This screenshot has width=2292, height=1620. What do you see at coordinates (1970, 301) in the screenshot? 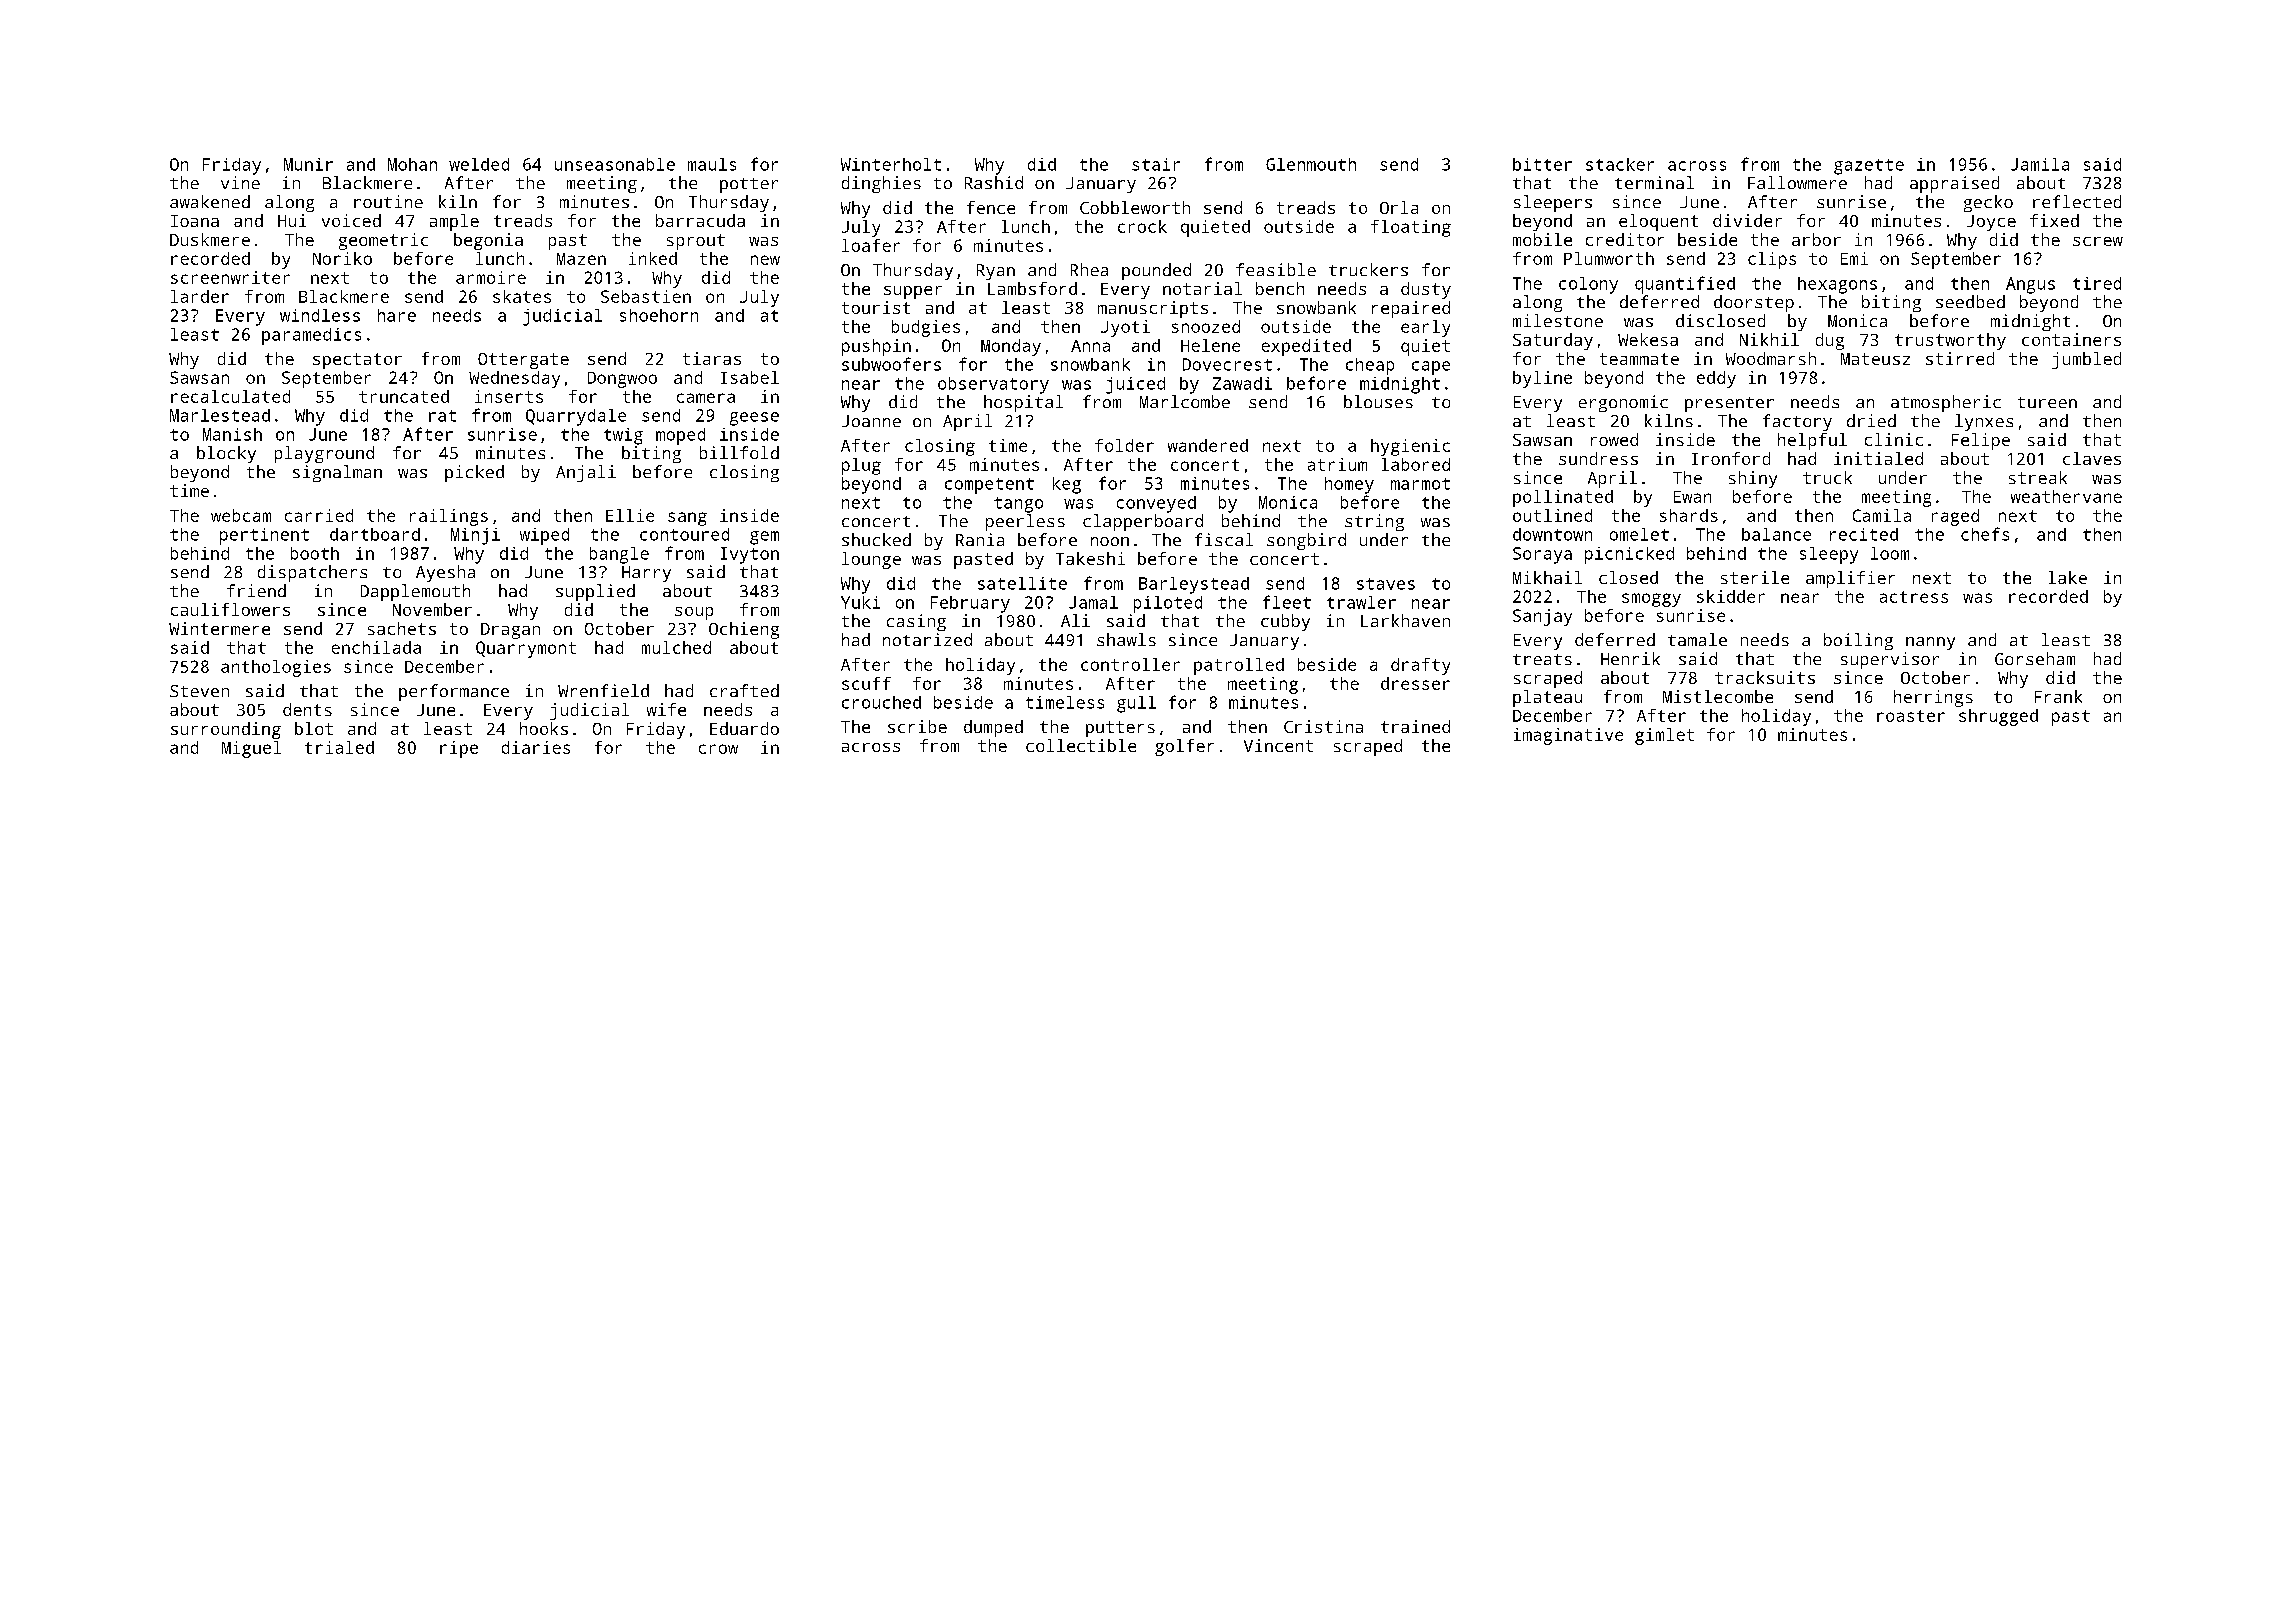
I see `seedbed` at bounding box center [1970, 301].
